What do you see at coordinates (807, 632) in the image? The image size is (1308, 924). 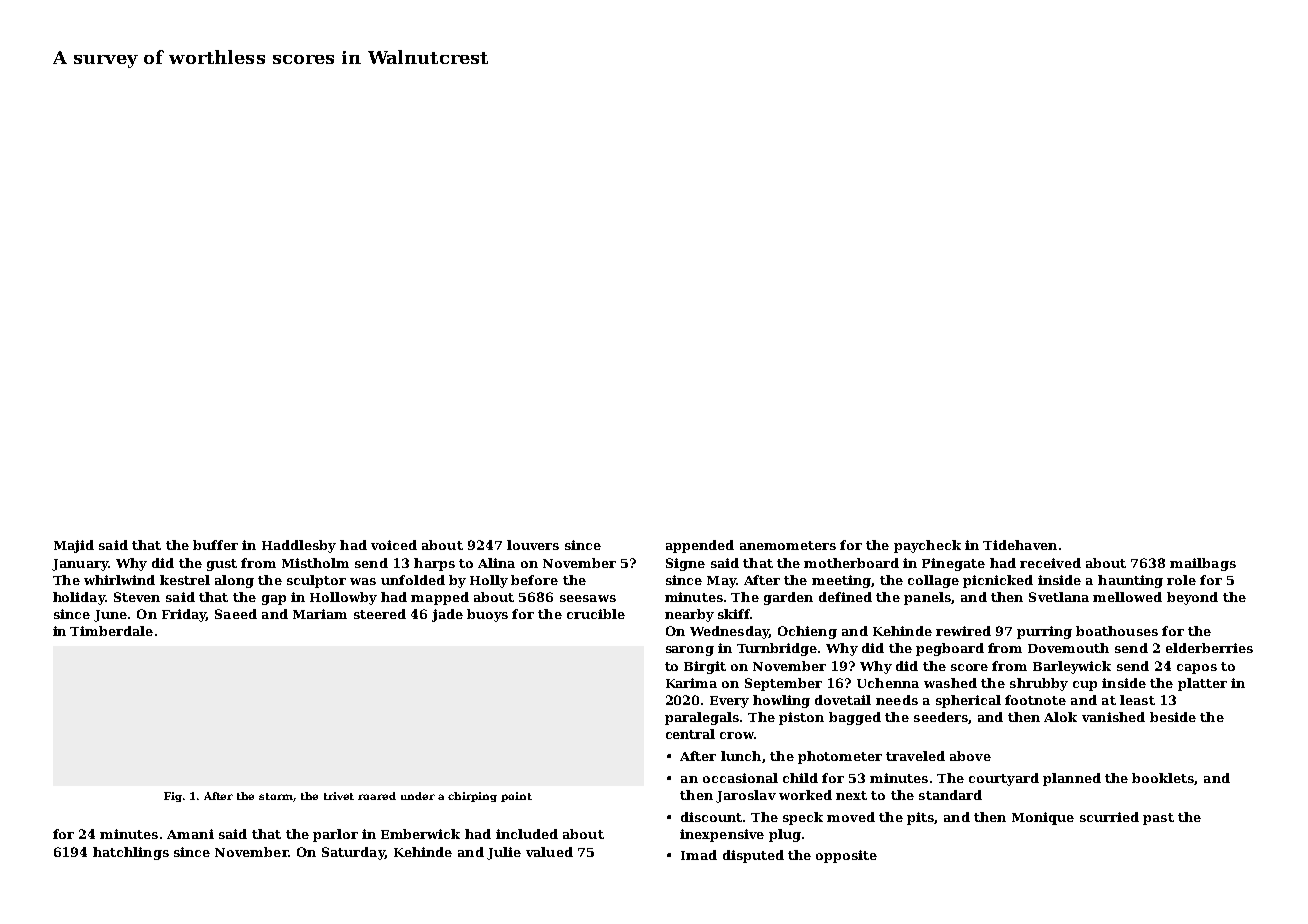 I see `Ochieng` at bounding box center [807, 632].
